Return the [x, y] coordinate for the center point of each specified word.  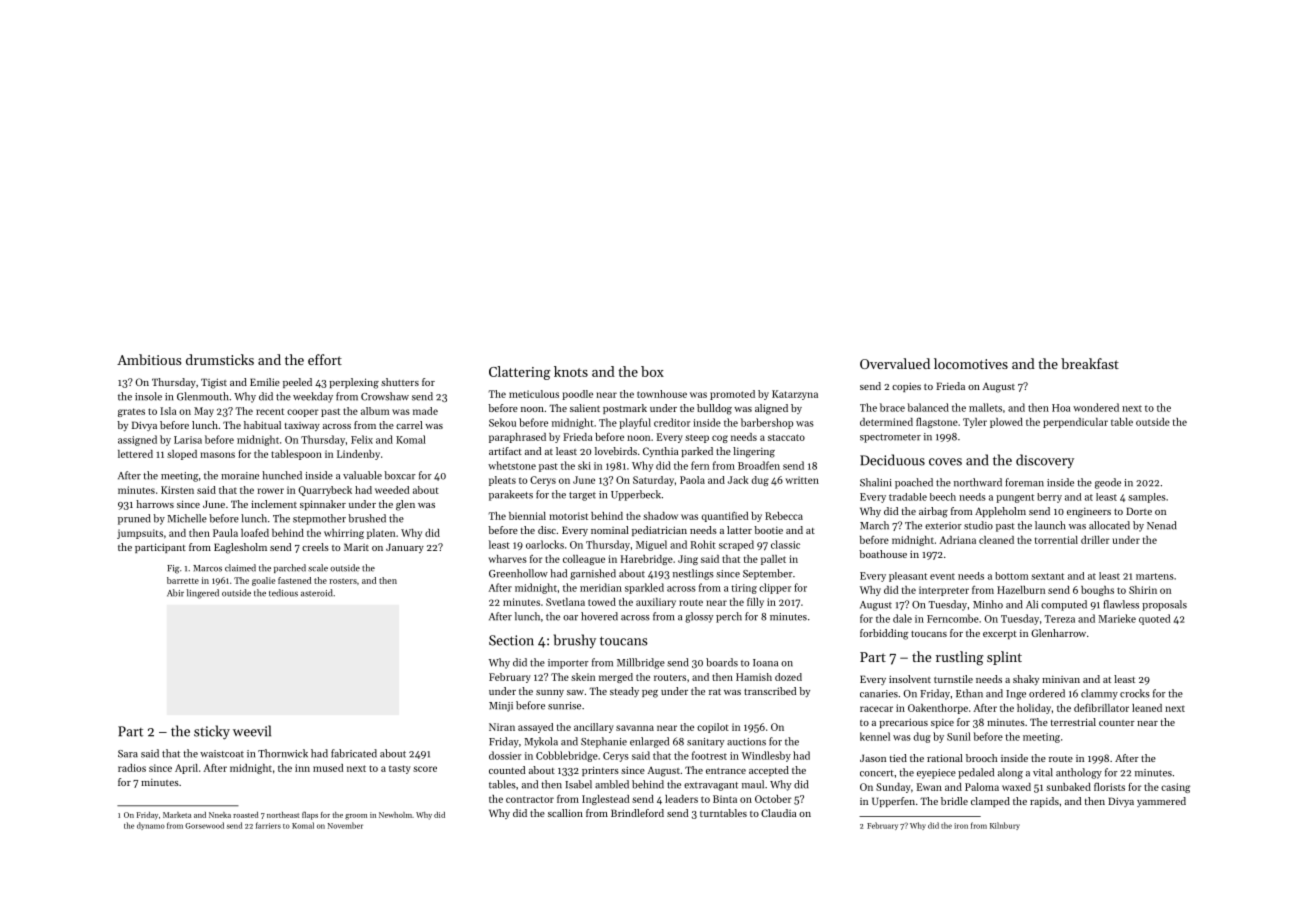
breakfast [1090, 363]
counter [1117, 723]
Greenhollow [518, 573]
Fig [173, 569]
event [942, 576]
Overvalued [895, 363]
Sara [128, 754]
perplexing [354, 383]
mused [328, 768]
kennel [875, 736]
